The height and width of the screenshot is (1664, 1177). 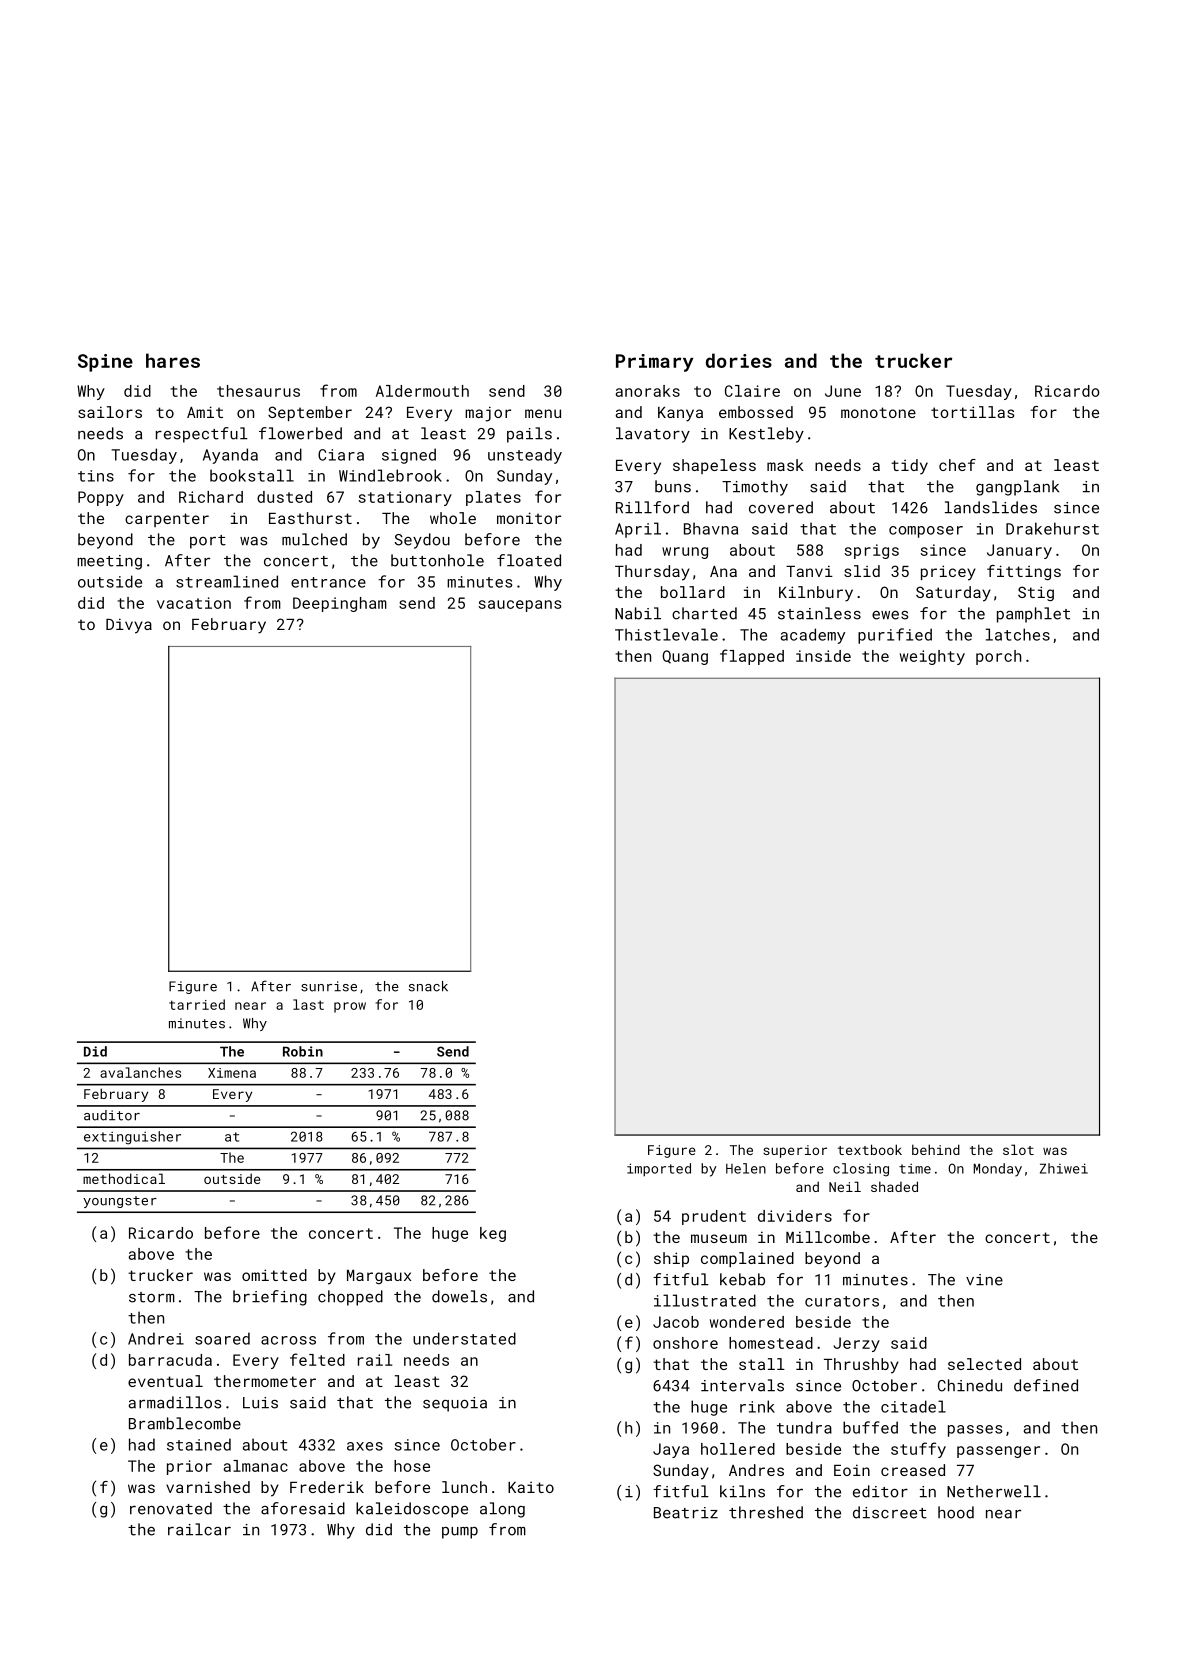 What do you see at coordinates (258, 391) in the screenshot?
I see `thesaurus` at bounding box center [258, 391].
